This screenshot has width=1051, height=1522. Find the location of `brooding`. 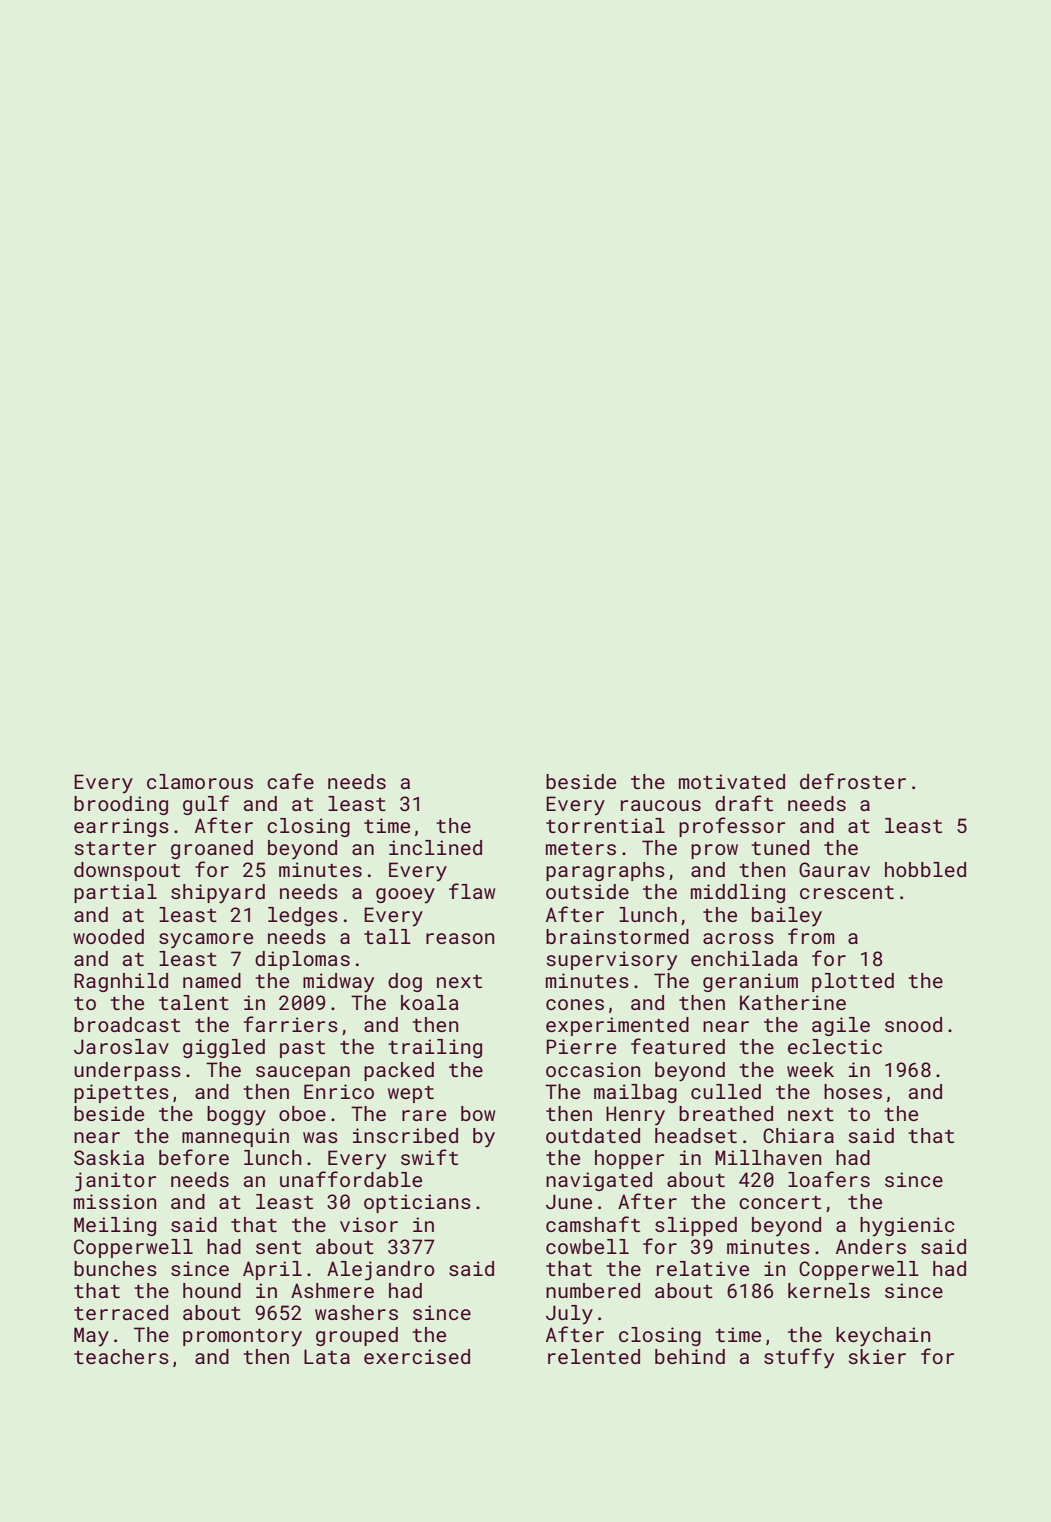

brooding is located at coordinates (121, 805).
